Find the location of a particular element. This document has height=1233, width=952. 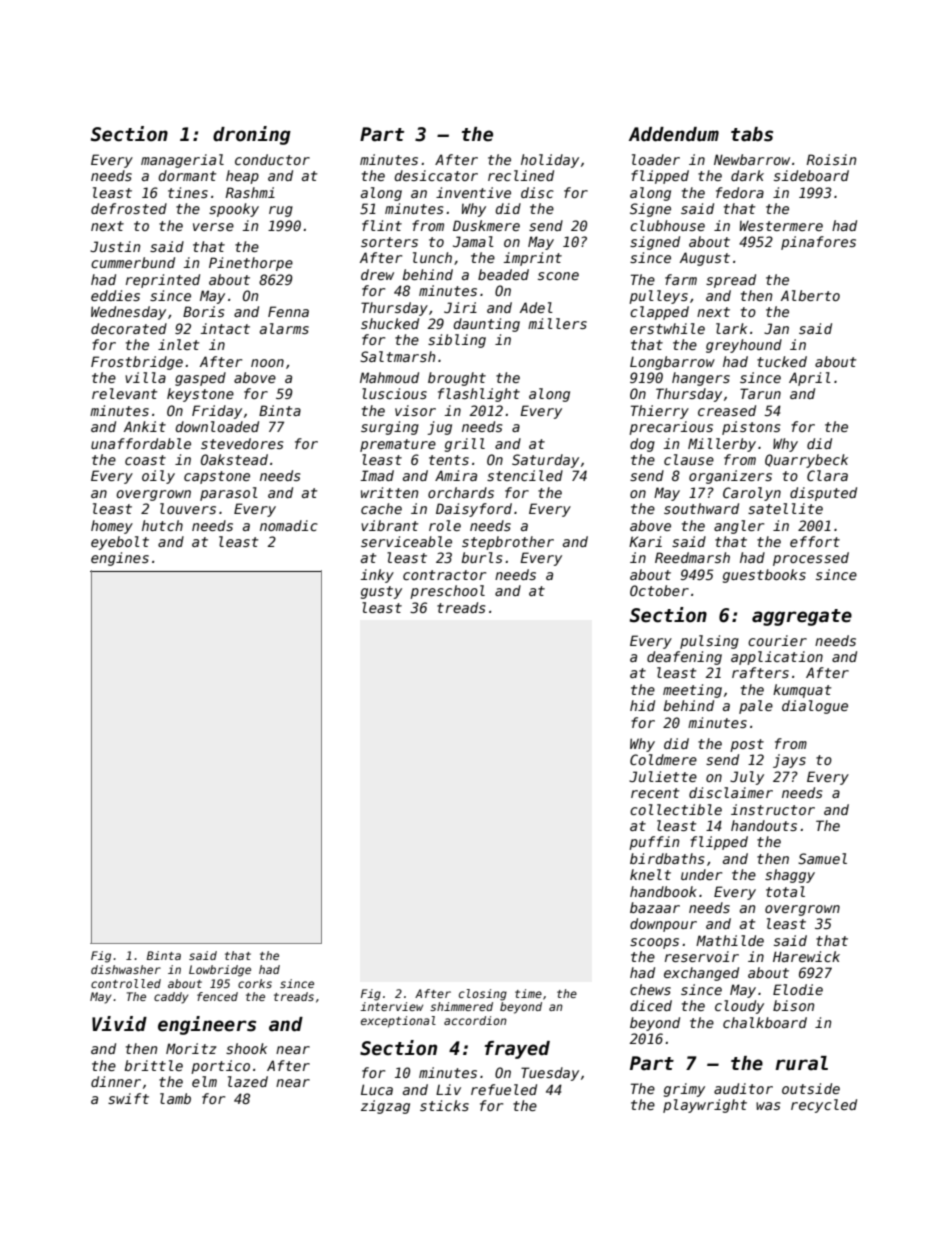

Lowbridge is located at coordinates (220, 971).
